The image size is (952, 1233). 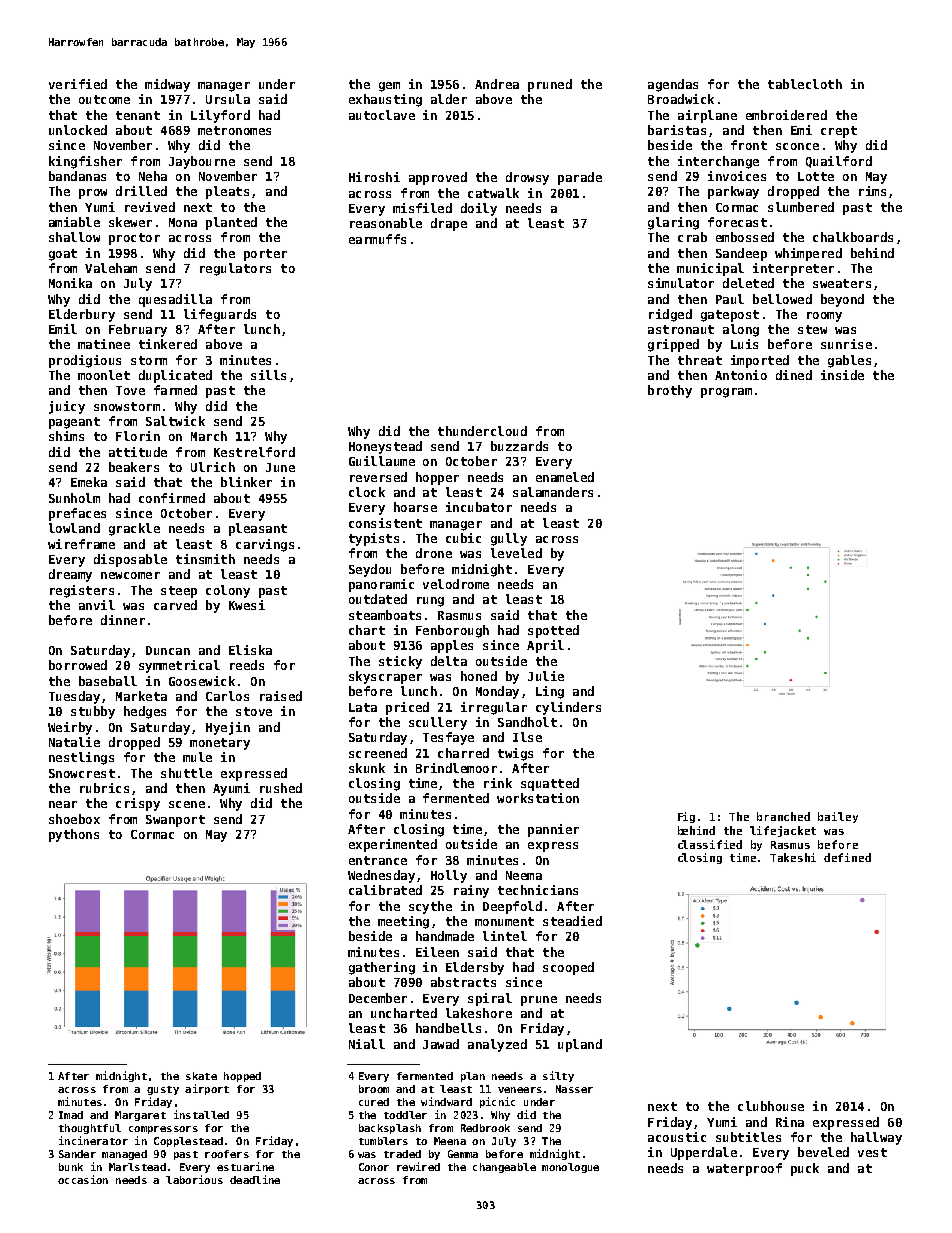 What do you see at coordinates (393, 845) in the screenshot?
I see `experimented` at bounding box center [393, 845].
